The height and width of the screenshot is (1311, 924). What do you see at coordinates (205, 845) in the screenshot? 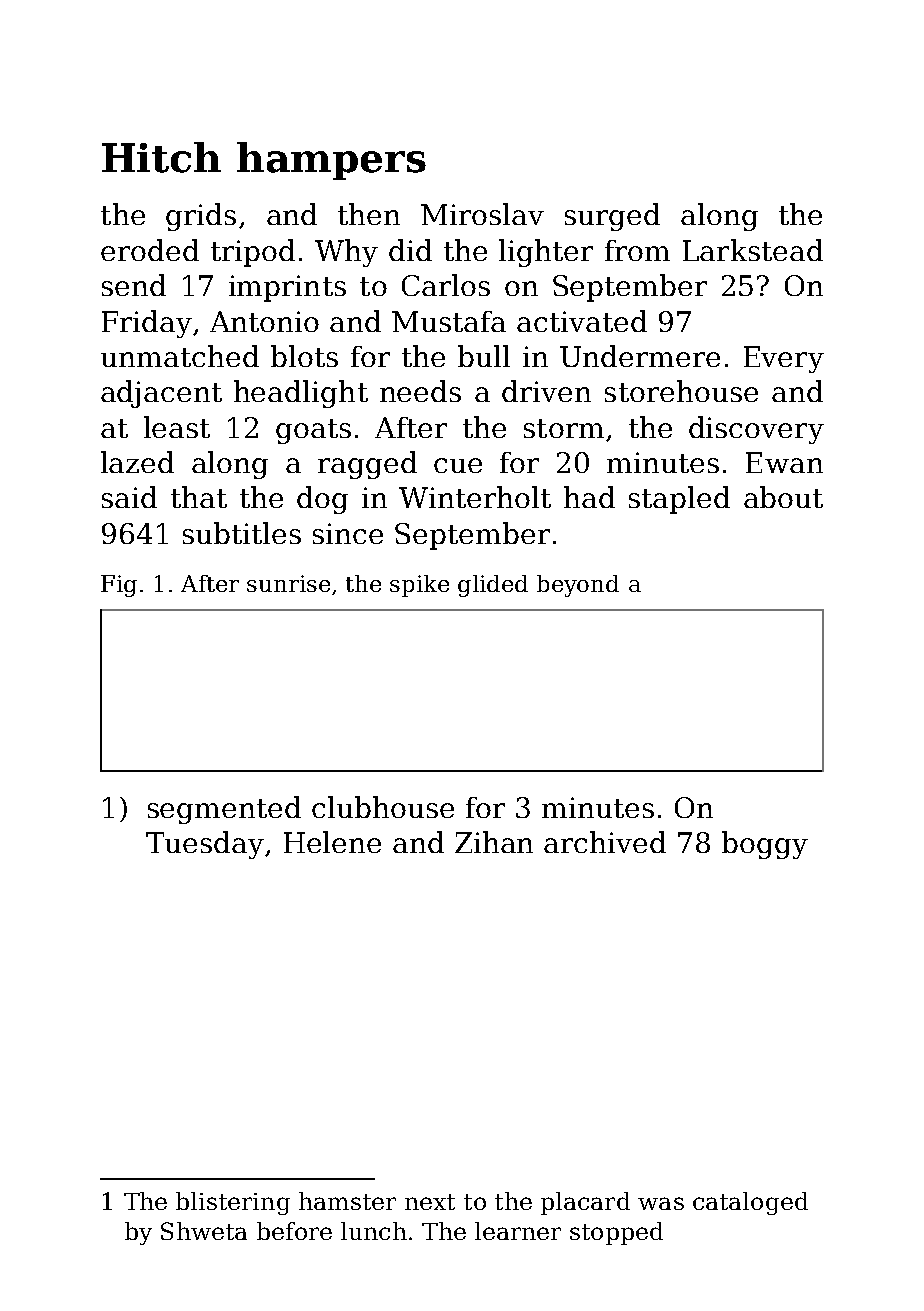
I see `Tuesday` at bounding box center [205, 845].
